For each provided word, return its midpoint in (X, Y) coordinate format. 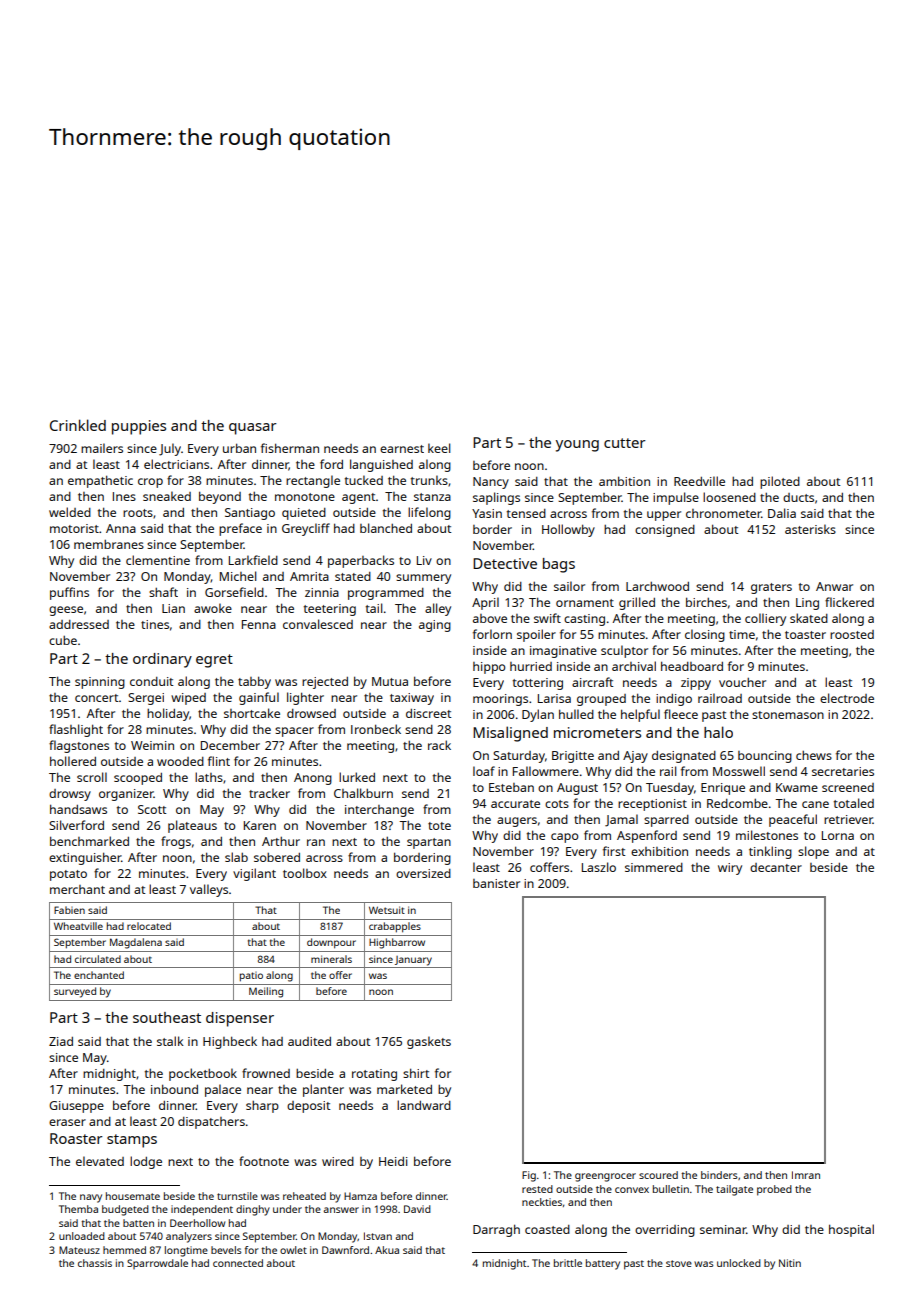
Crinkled (78, 425)
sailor (569, 586)
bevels (226, 1250)
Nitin (790, 1263)
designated (684, 757)
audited (309, 1041)
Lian (173, 608)
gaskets (429, 1042)
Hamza (360, 1196)
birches (706, 602)
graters (771, 588)
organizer (126, 795)
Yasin (487, 513)
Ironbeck (376, 729)
